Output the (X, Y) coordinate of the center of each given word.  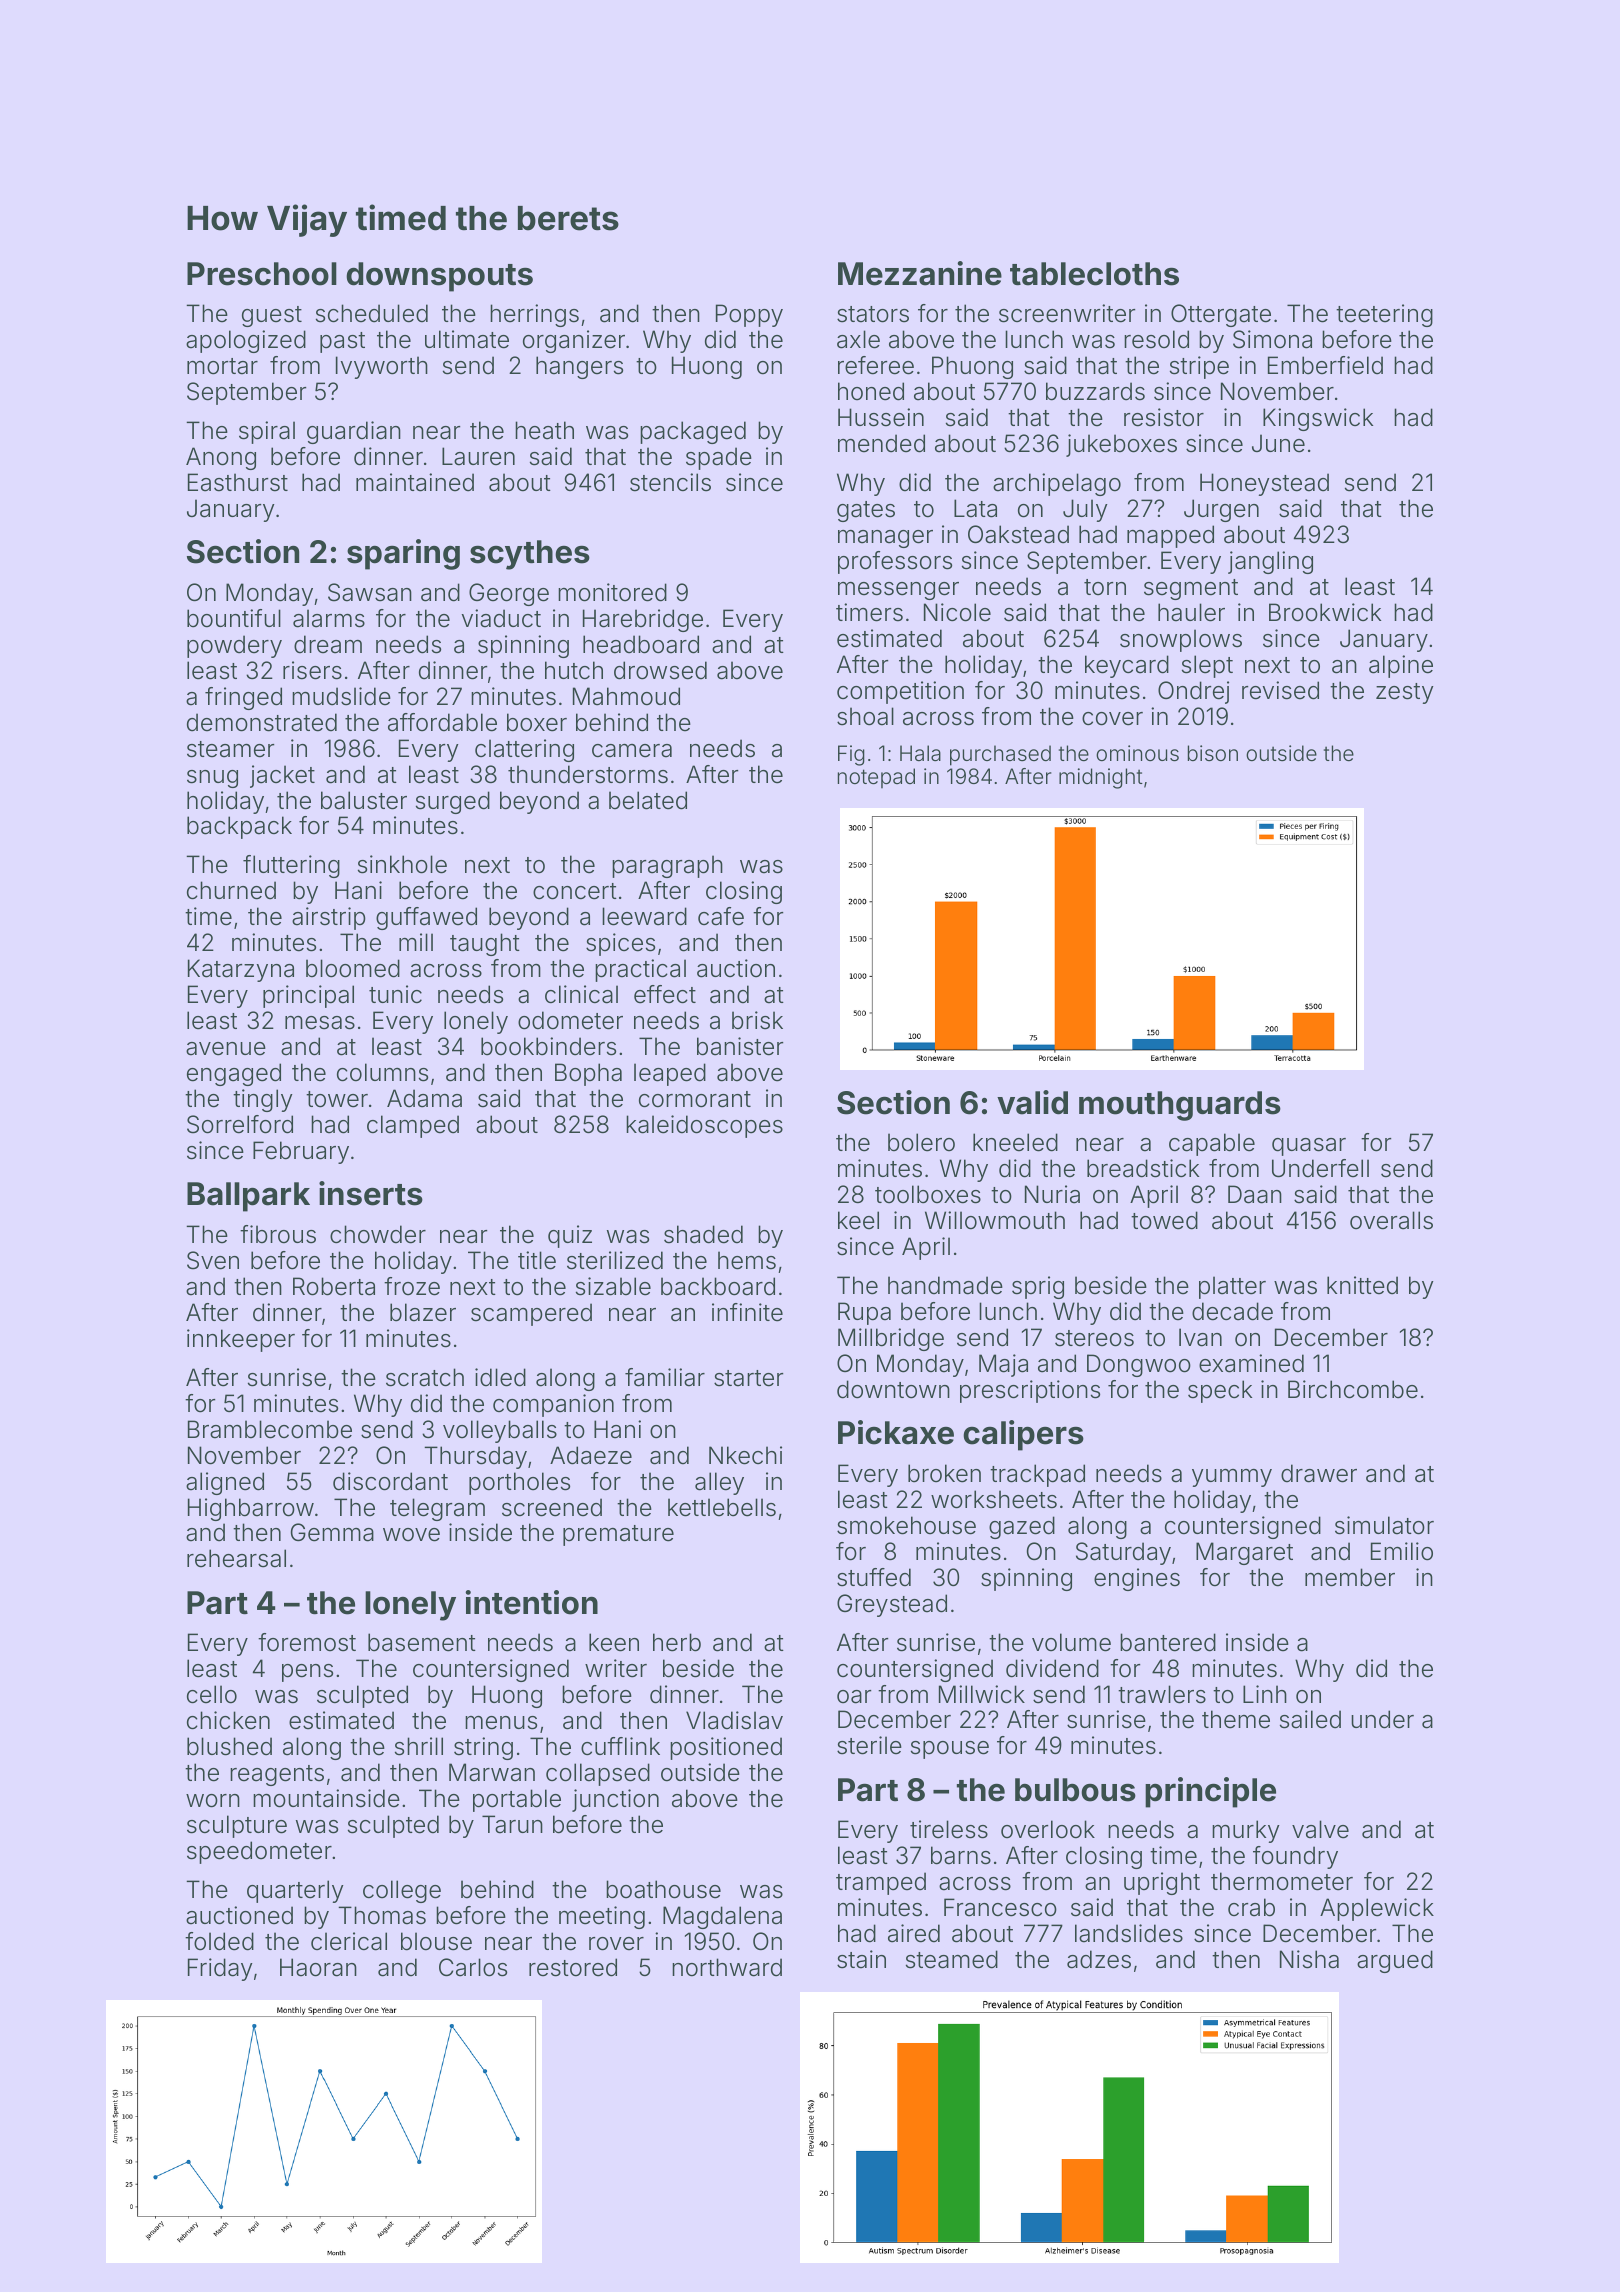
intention (532, 1602)
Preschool (262, 274)
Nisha (1309, 1959)
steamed (952, 1959)
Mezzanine (920, 273)
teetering (1384, 315)
